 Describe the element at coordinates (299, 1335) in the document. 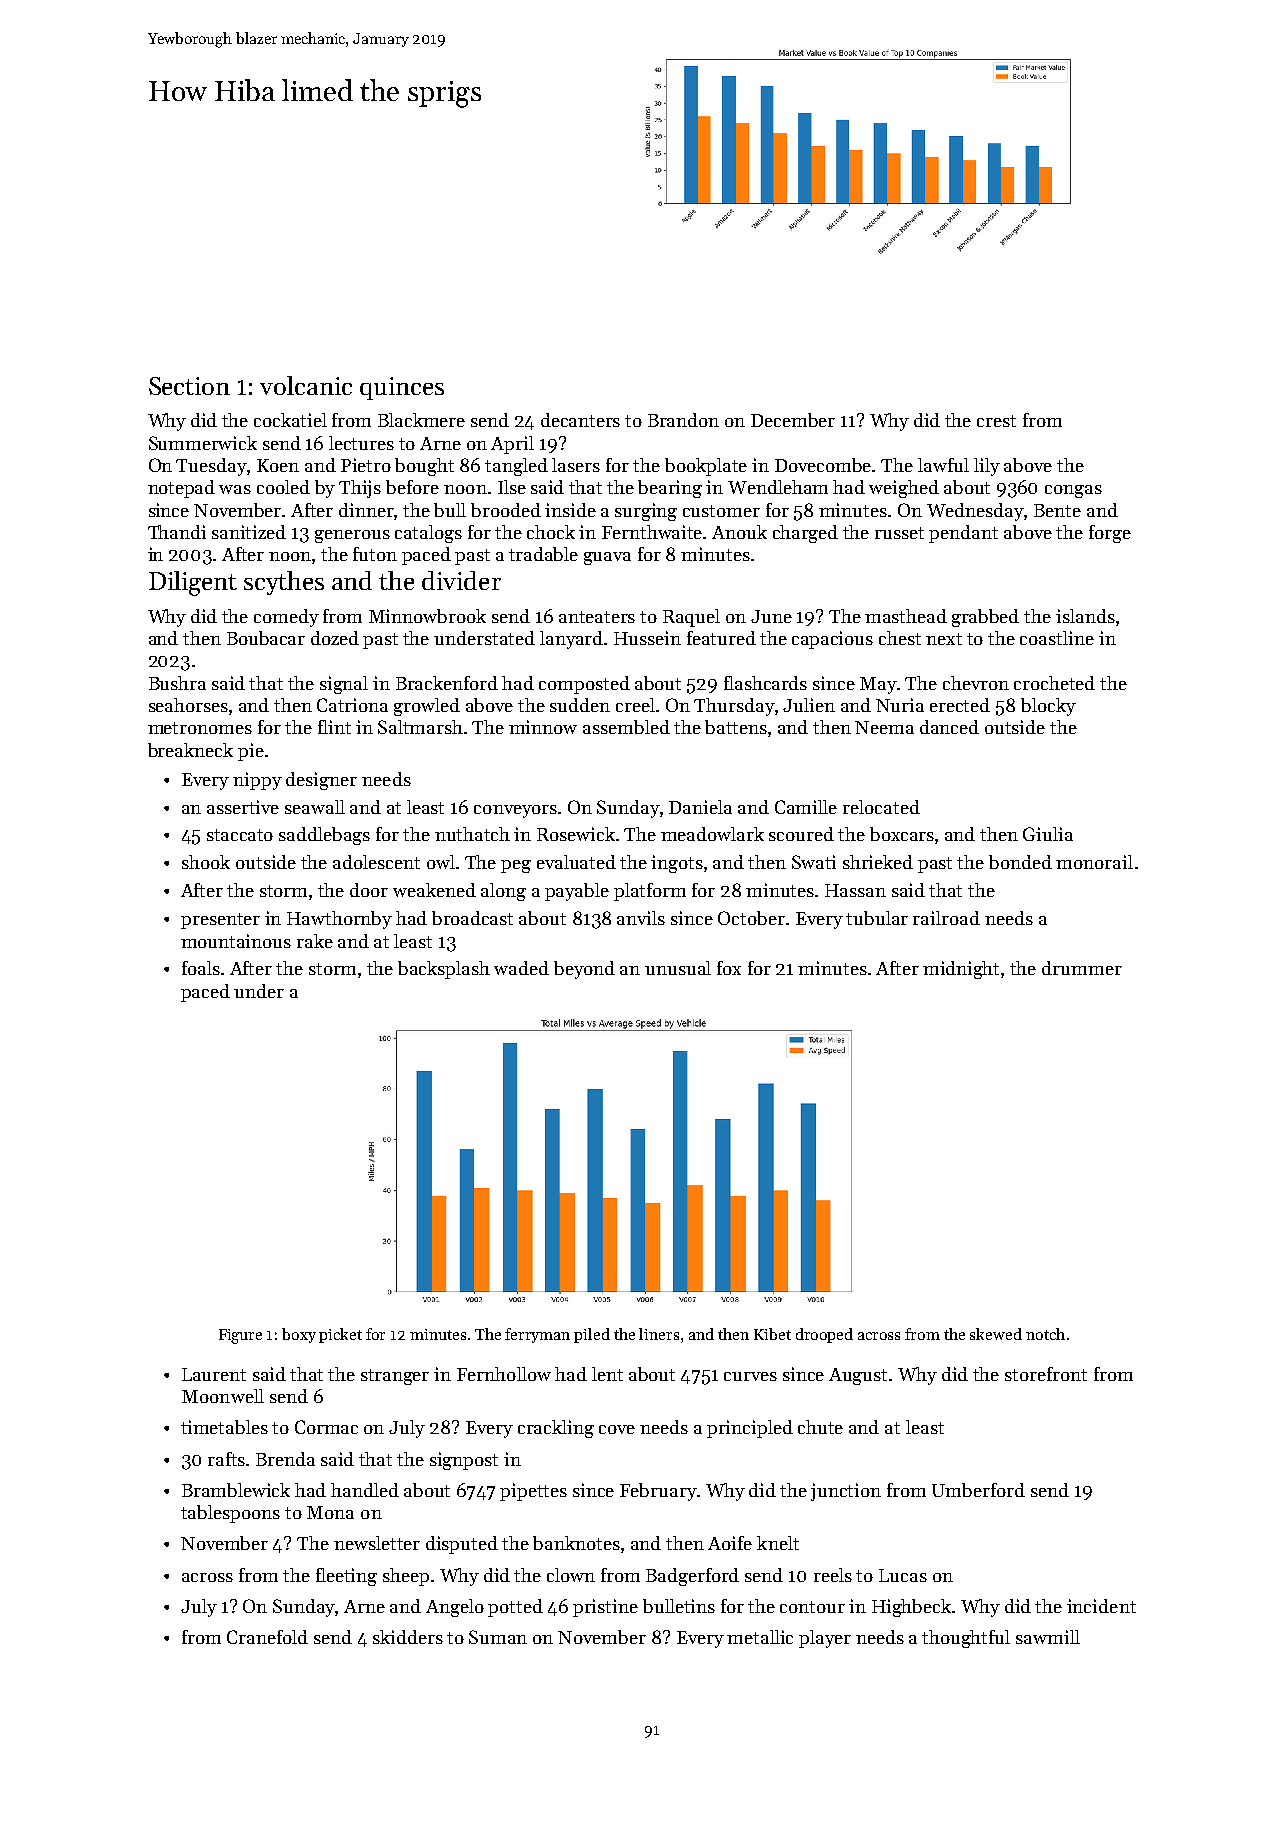

I see `boxy` at that location.
